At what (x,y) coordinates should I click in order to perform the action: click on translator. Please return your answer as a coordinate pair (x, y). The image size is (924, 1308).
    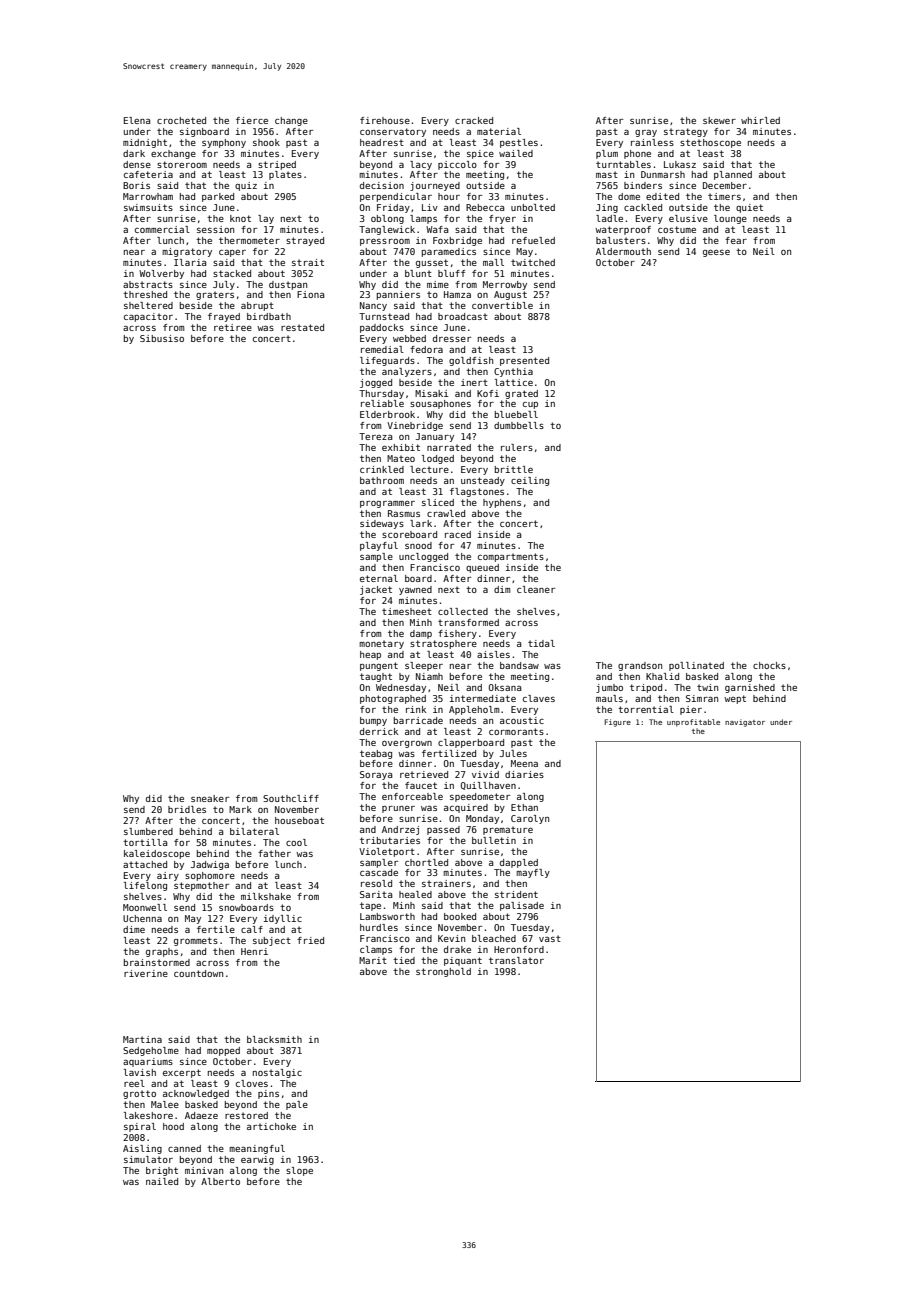
    Looking at the image, I should click on (516, 960).
